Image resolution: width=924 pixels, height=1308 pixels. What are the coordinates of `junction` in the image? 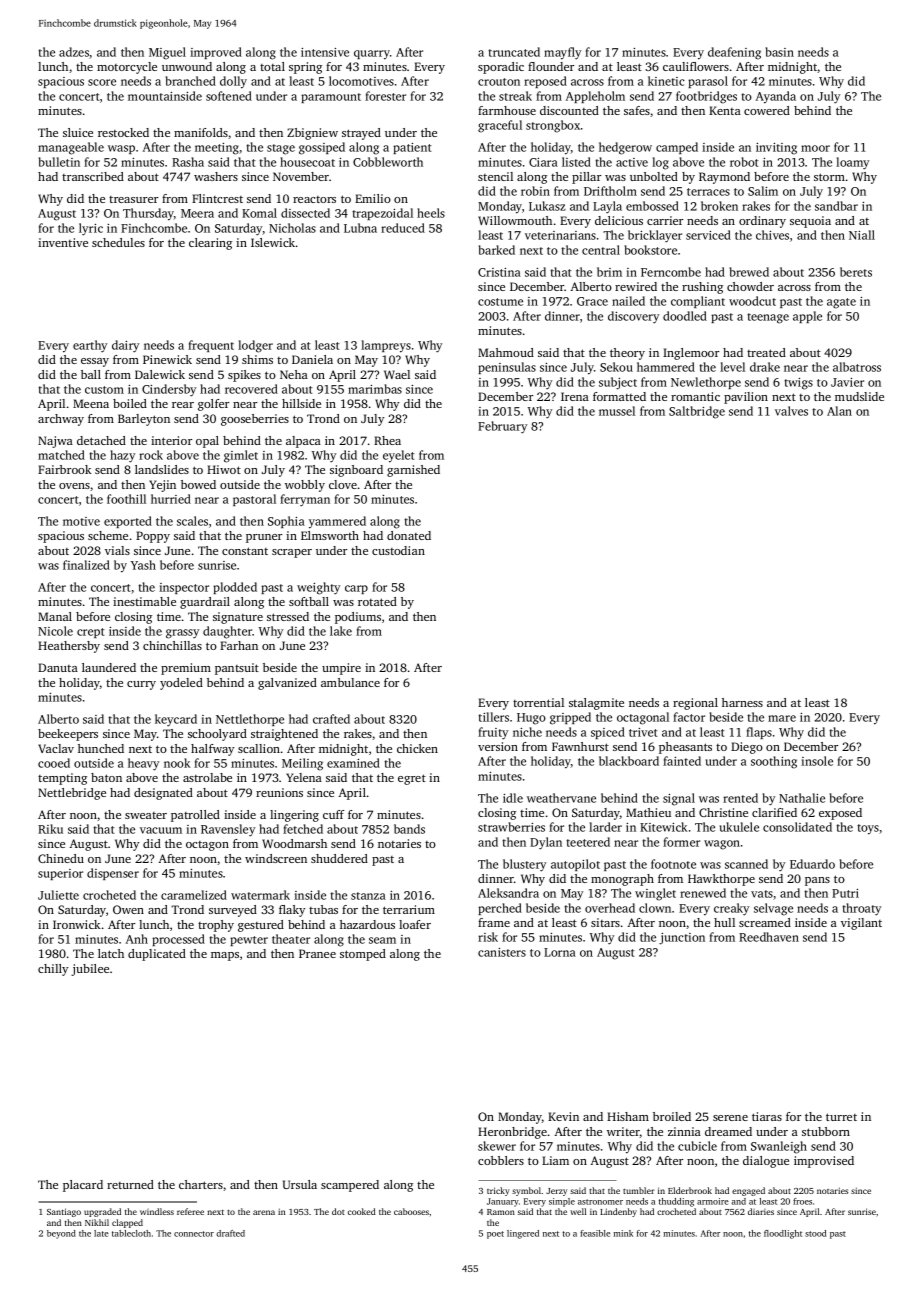 It's located at (682, 939).
